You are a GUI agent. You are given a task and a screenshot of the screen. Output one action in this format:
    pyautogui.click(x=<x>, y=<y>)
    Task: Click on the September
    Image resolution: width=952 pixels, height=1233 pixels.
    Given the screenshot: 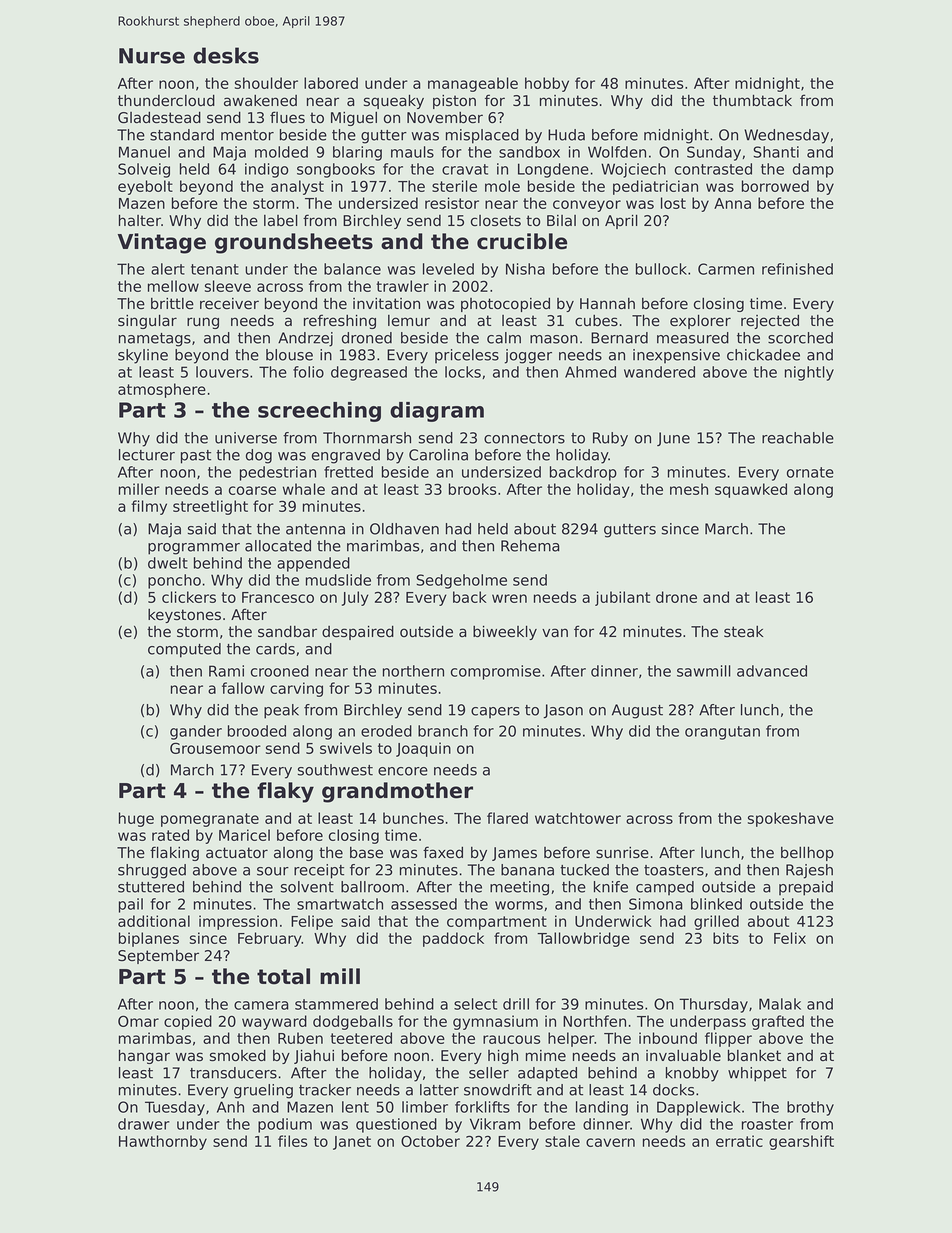 What is the action you would take?
    pyautogui.click(x=158, y=957)
